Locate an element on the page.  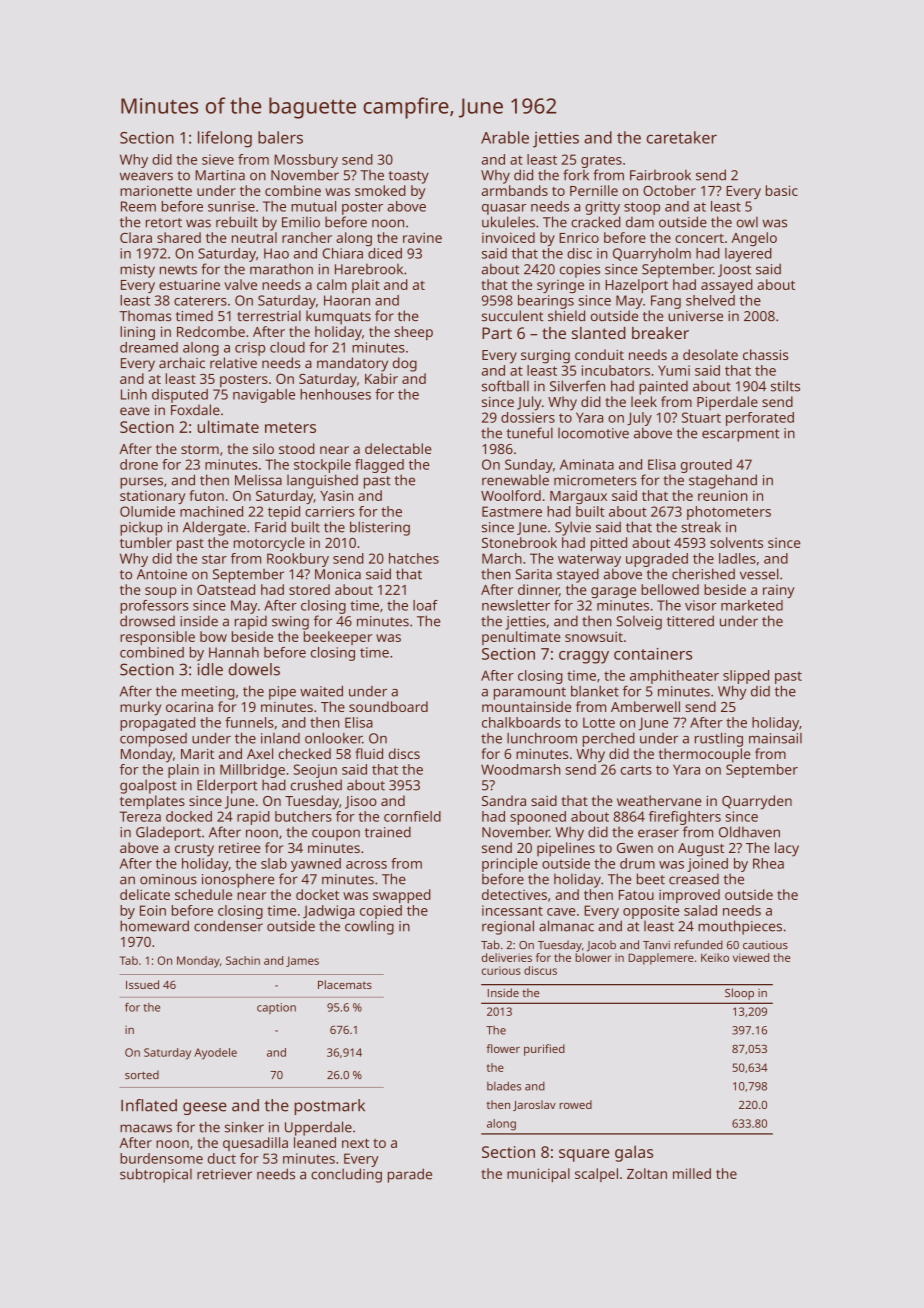
Arable is located at coordinates (505, 137).
